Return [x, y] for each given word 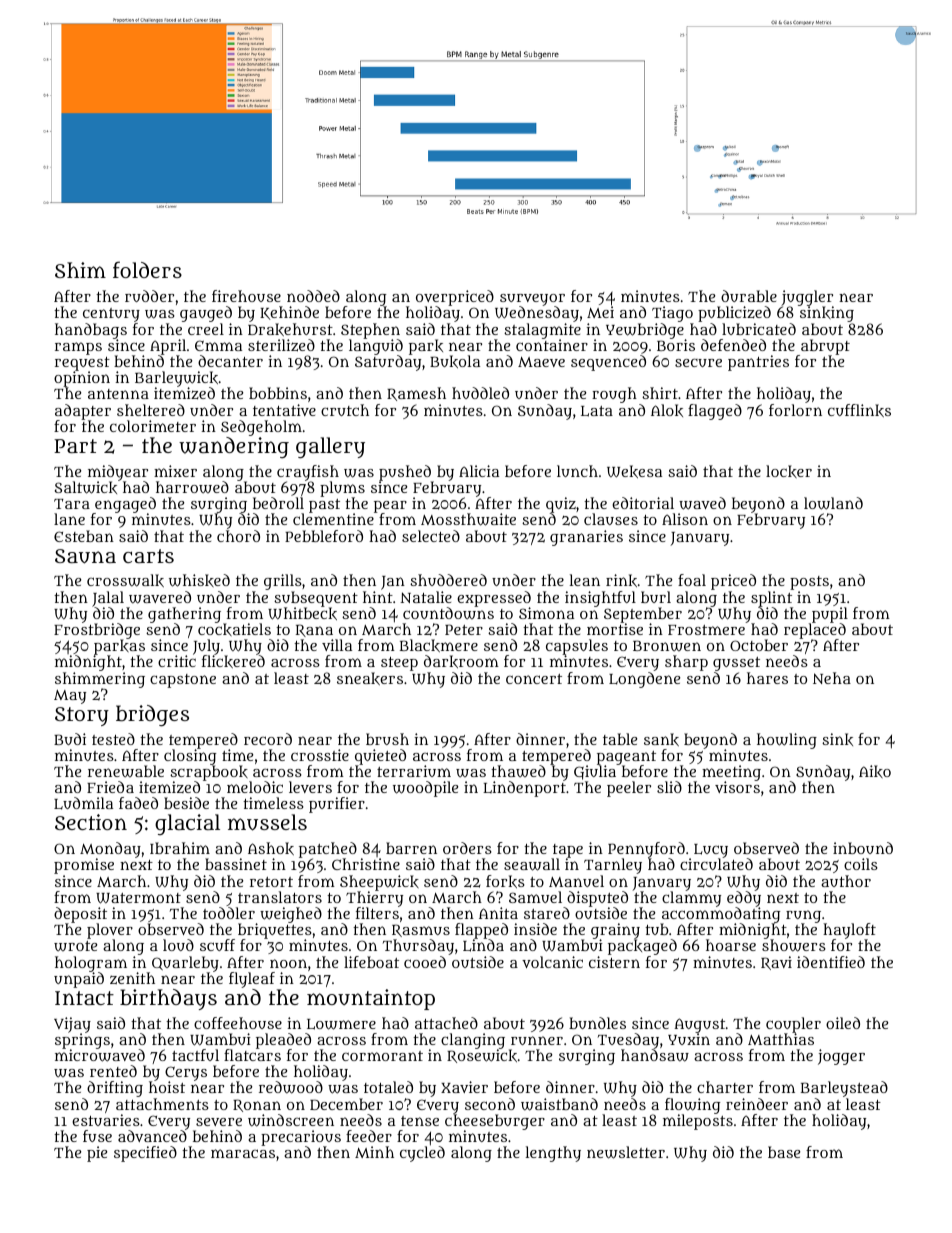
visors [737, 787]
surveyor [532, 300]
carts [148, 556]
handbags [91, 331]
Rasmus [421, 930]
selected [431, 536]
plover [110, 931]
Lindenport [524, 789]
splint [771, 599]
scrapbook [209, 773]
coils [861, 864]
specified [145, 1154]
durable [749, 296]
